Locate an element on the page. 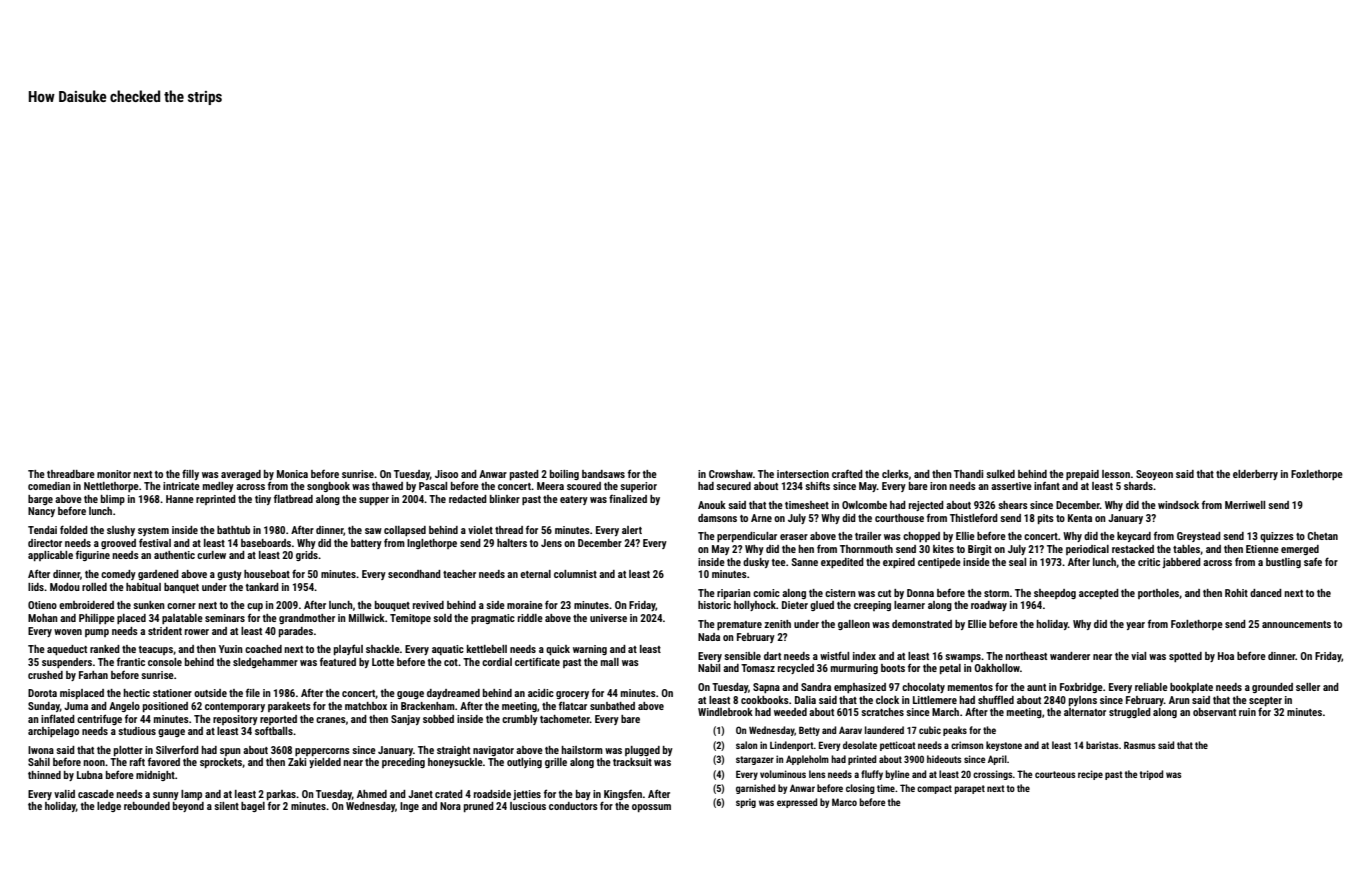 The image size is (1372, 887). Inge is located at coordinates (409, 807).
